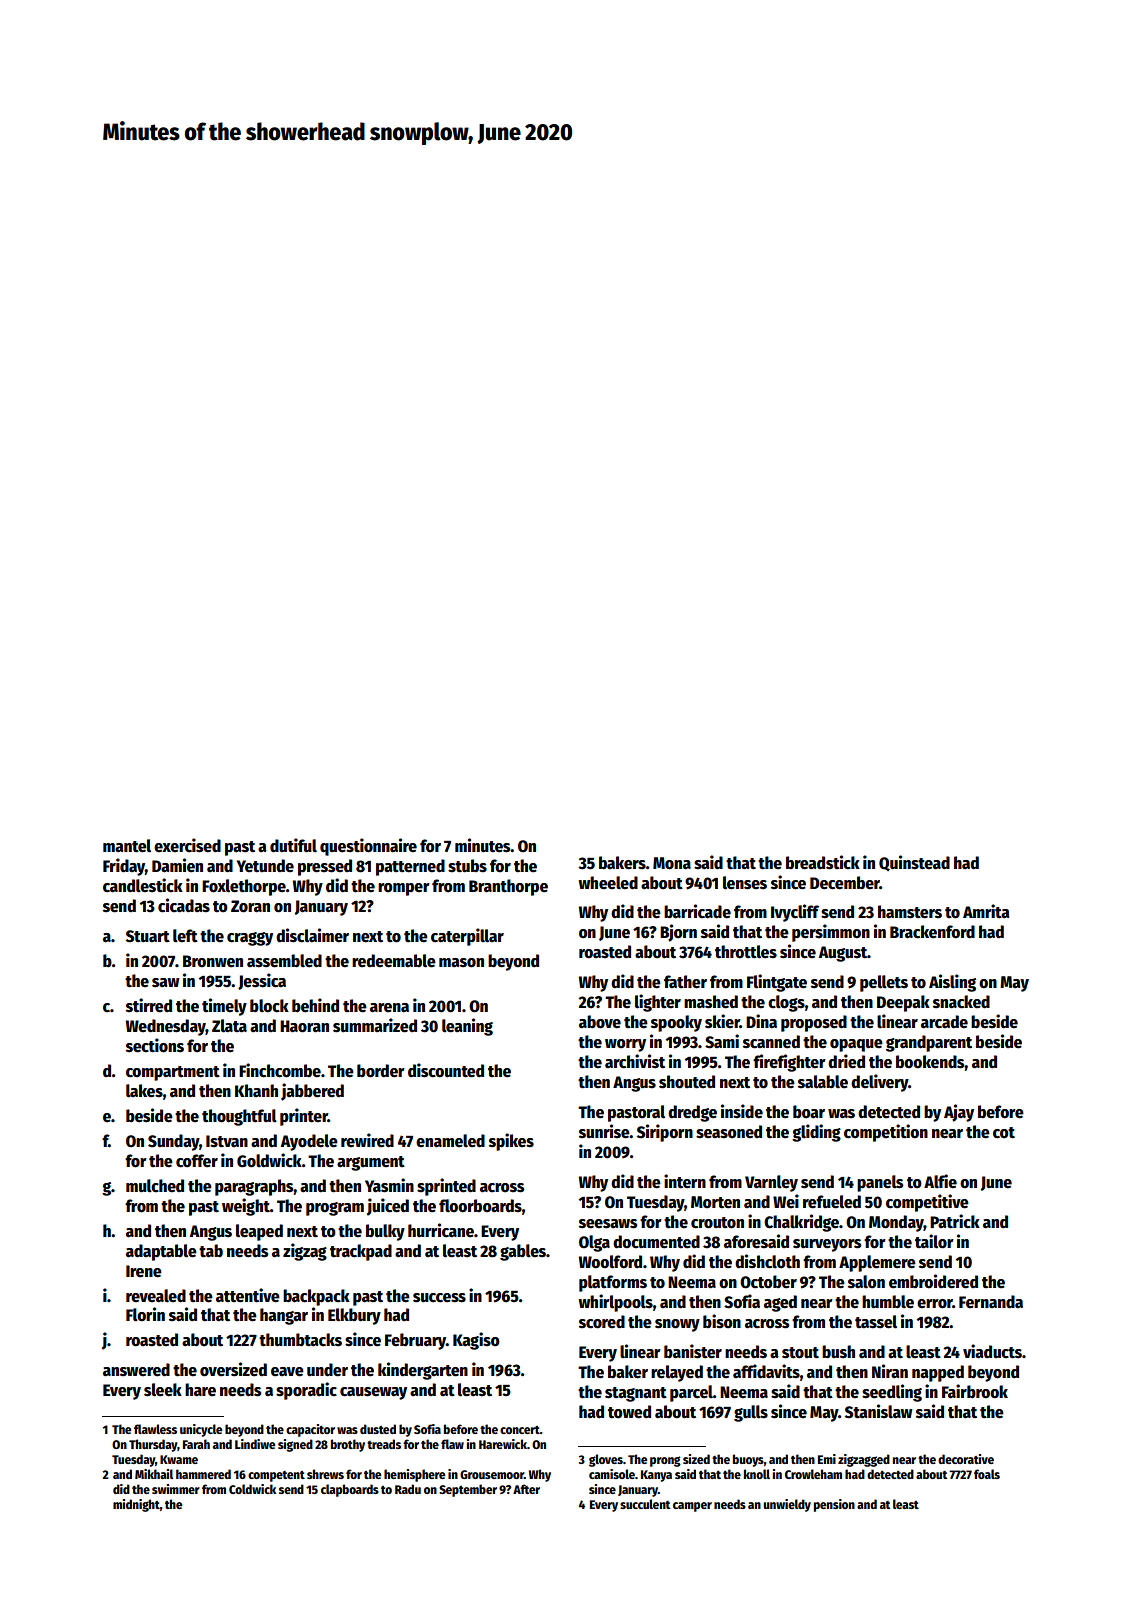 The height and width of the screenshot is (1601, 1132). I want to click on Irene, so click(144, 1271).
